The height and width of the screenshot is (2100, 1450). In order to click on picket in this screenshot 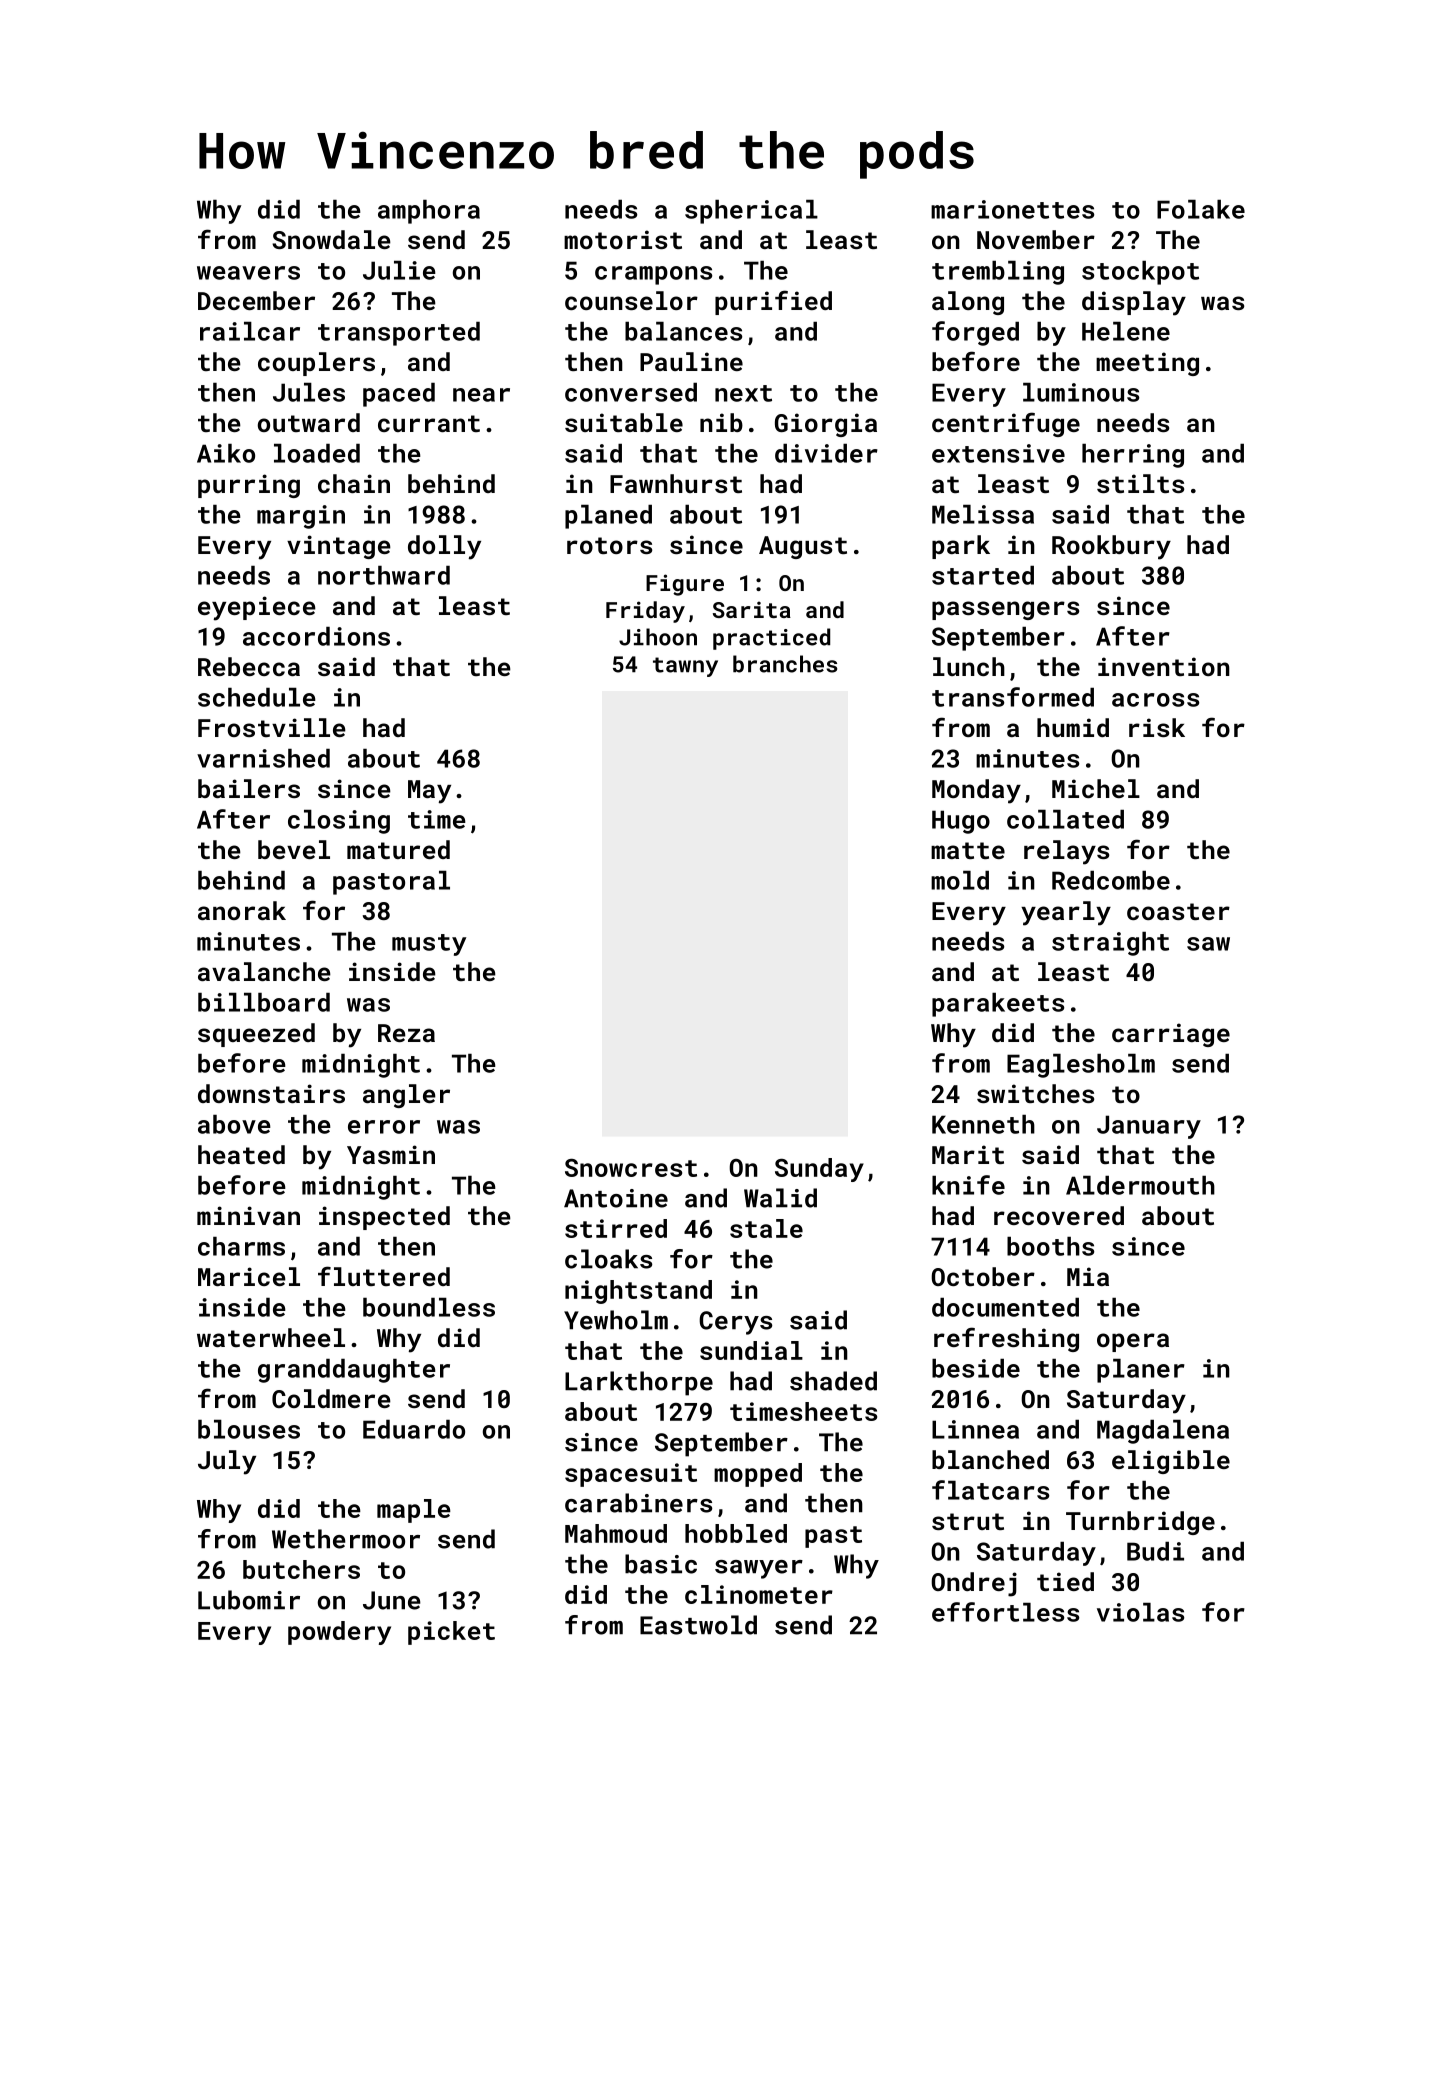, I will do `click(451, 1633)`.
